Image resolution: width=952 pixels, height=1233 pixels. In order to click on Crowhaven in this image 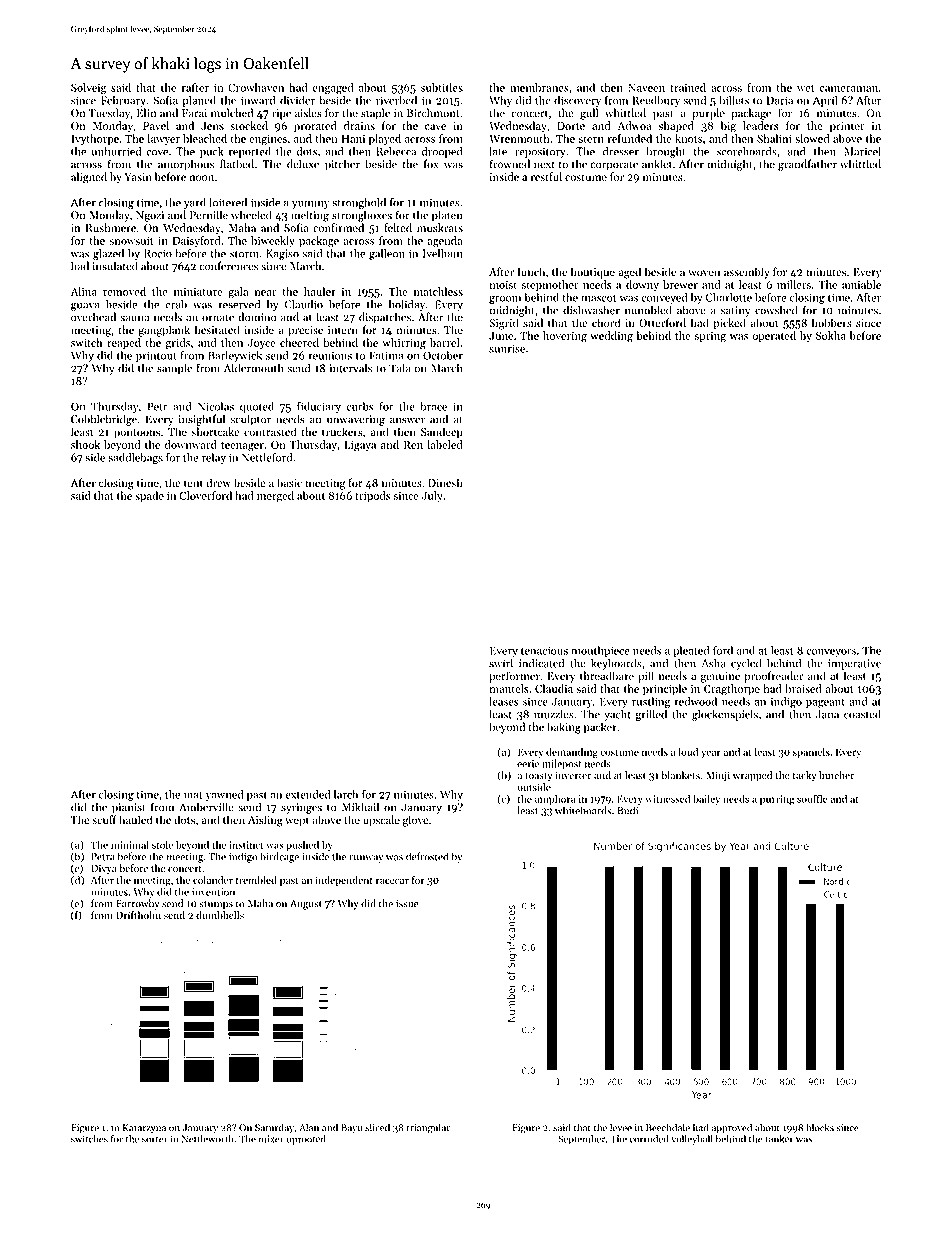, I will do `click(256, 87)`.
